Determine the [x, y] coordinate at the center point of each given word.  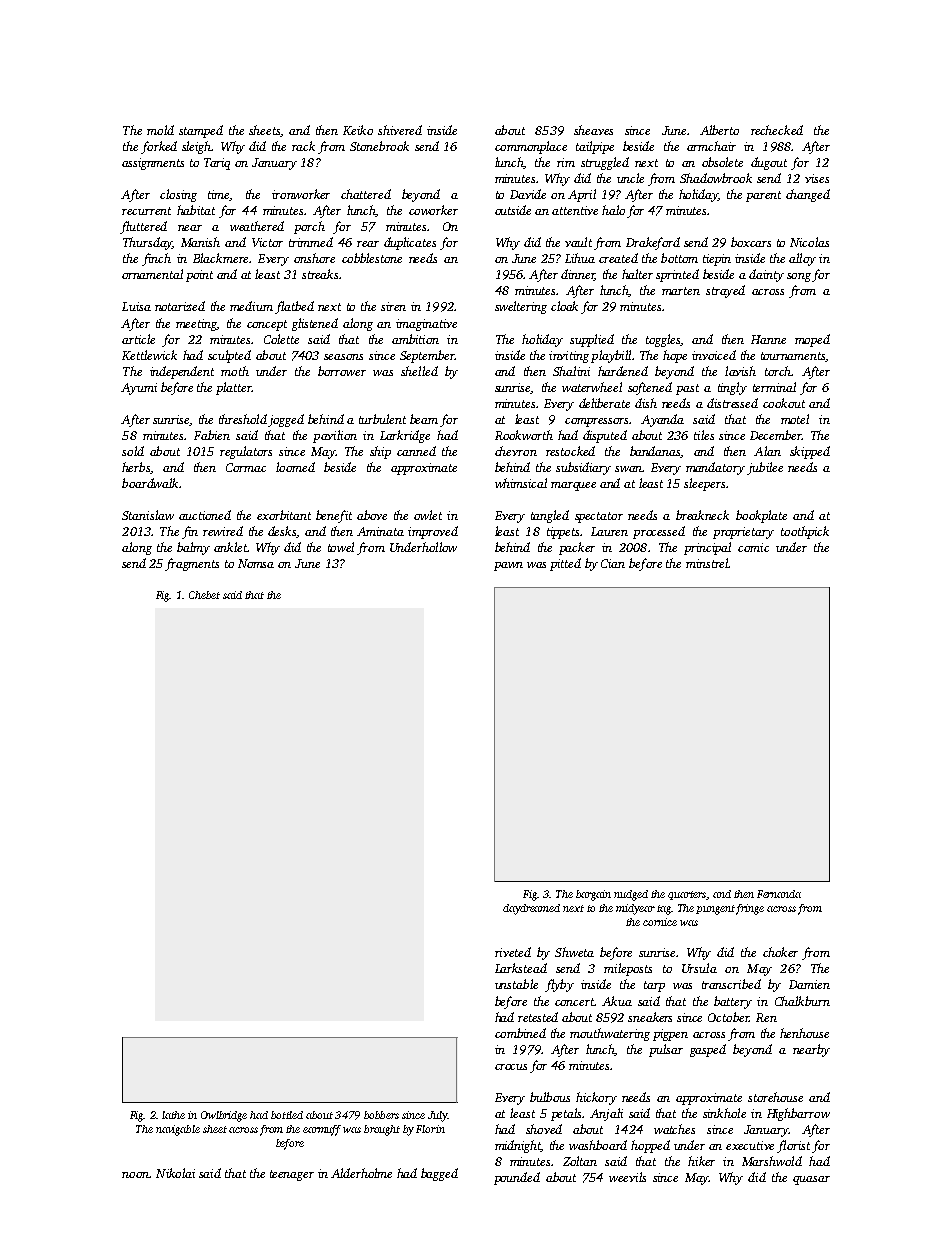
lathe [173, 1115]
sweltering [521, 307]
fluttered [143, 227]
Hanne [768, 339]
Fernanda [779, 894]
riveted [513, 952]
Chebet [204, 595]
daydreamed [531, 909]
